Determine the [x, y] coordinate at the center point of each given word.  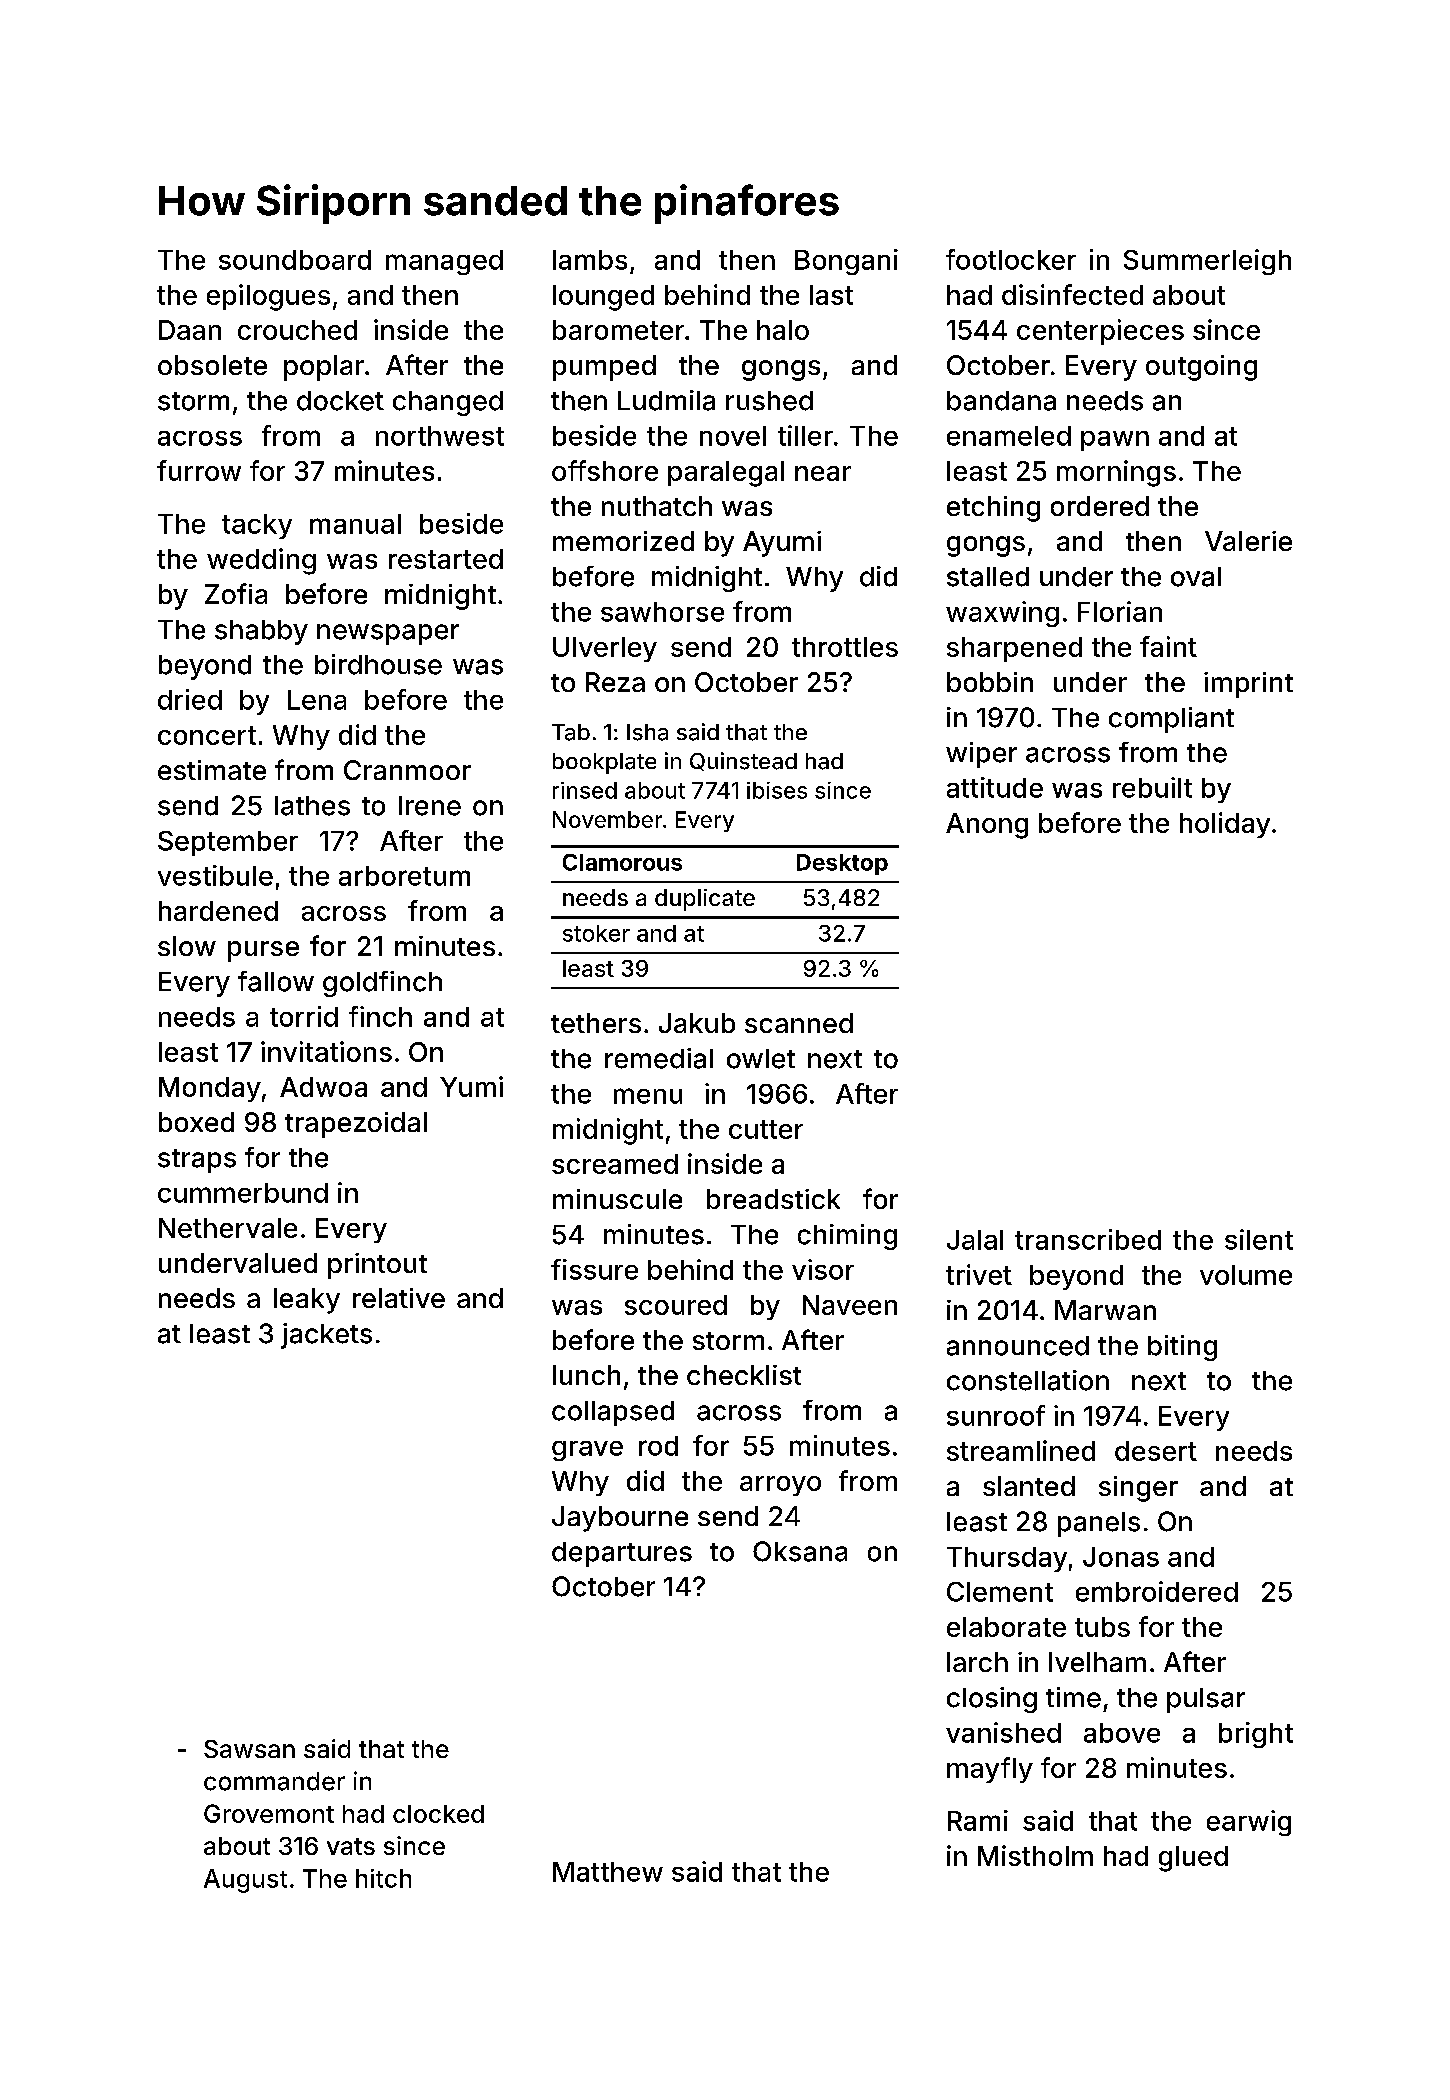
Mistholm [1035, 1855]
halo [783, 330]
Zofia [236, 593]
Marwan [1105, 1310]
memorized [623, 541]
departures [622, 1554]
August [245, 1881]
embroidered [1157, 1591]
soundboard [295, 260]
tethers [596, 1023]
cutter [766, 1129]
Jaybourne [620, 1519]
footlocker [1011, 259]
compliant [1171, 720]
